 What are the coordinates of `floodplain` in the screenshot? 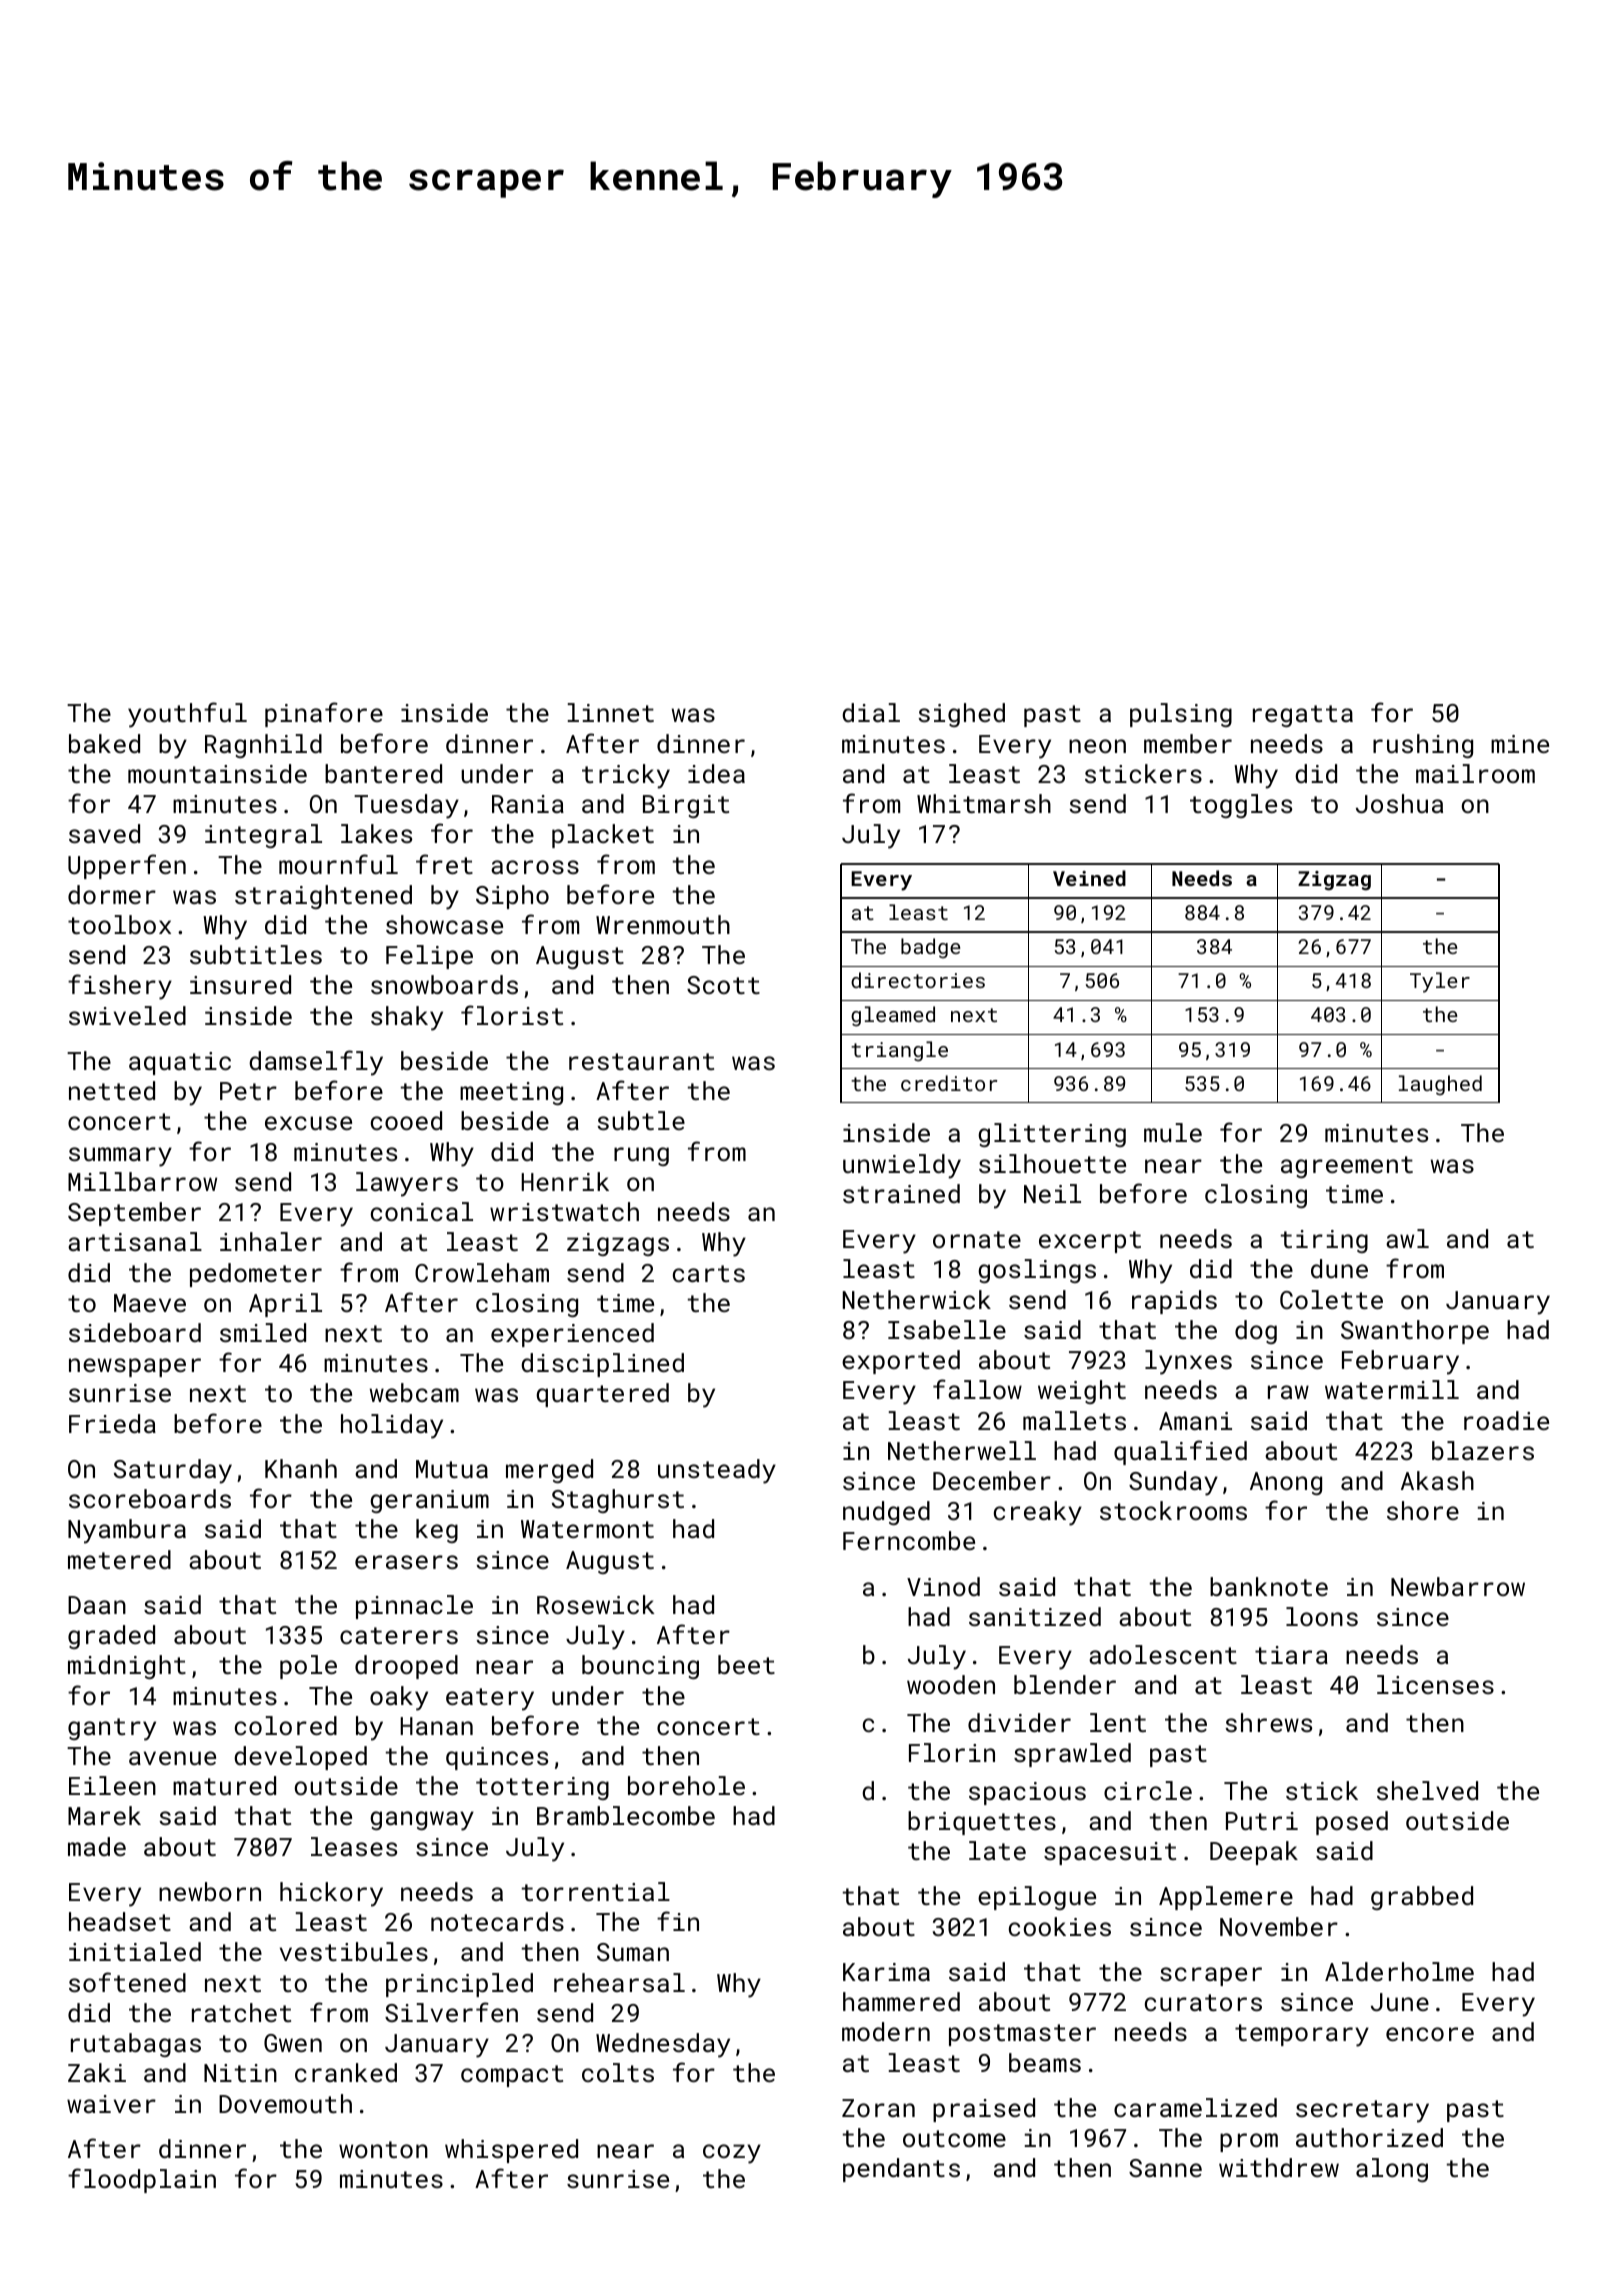 It's located at (142, 2180).
